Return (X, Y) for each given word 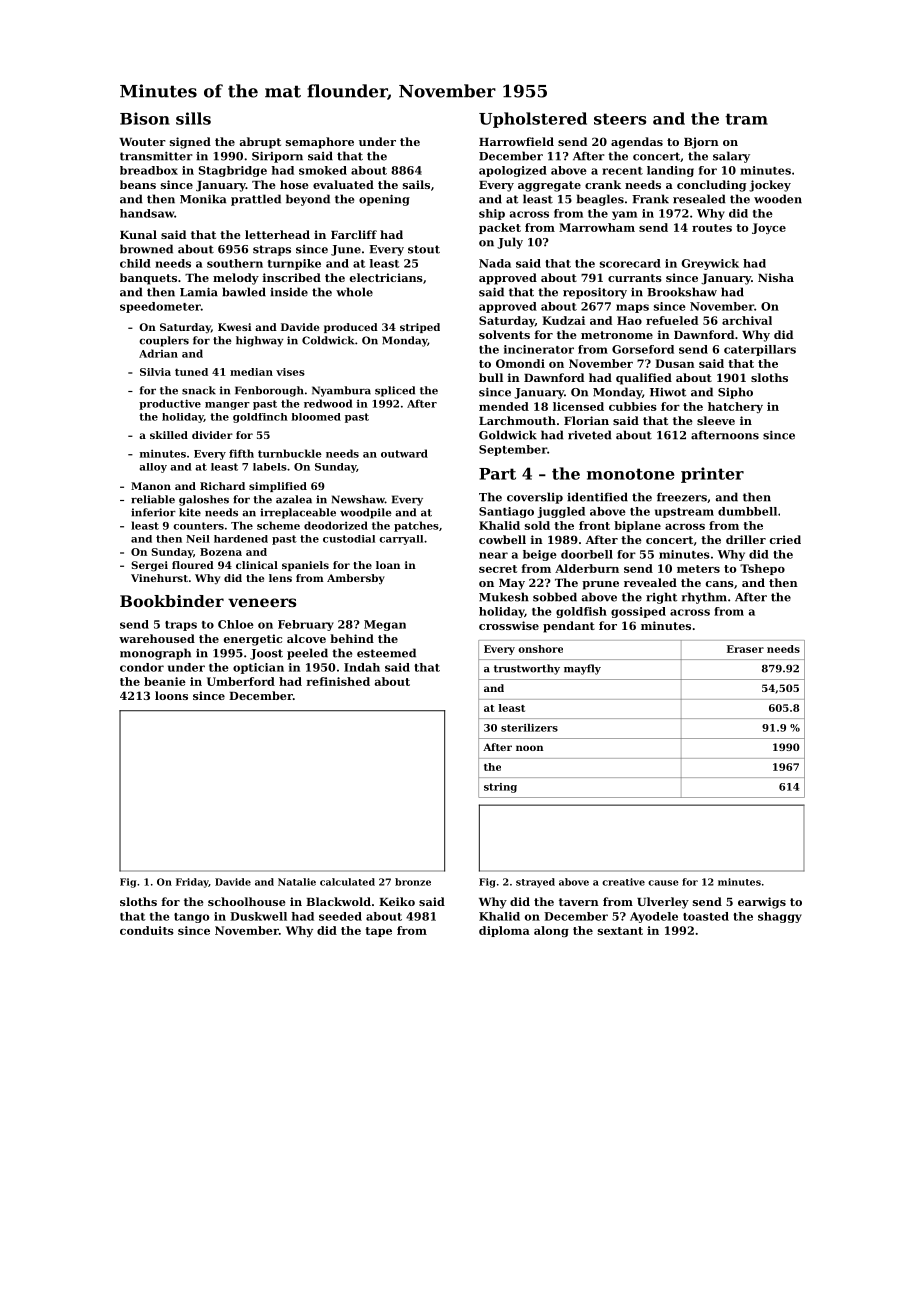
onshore (540, 649)
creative (623, 882)
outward (404, 453)
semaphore (320, 143)
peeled (307, 654)
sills (193, 118)
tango (192, 918)
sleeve (716, 420)
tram (746, 119)
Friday (192, 883)
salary (731, 157)
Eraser (745, 649)
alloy (153, 468)
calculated (347, 882)
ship (492, 214)
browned (146, 249)
